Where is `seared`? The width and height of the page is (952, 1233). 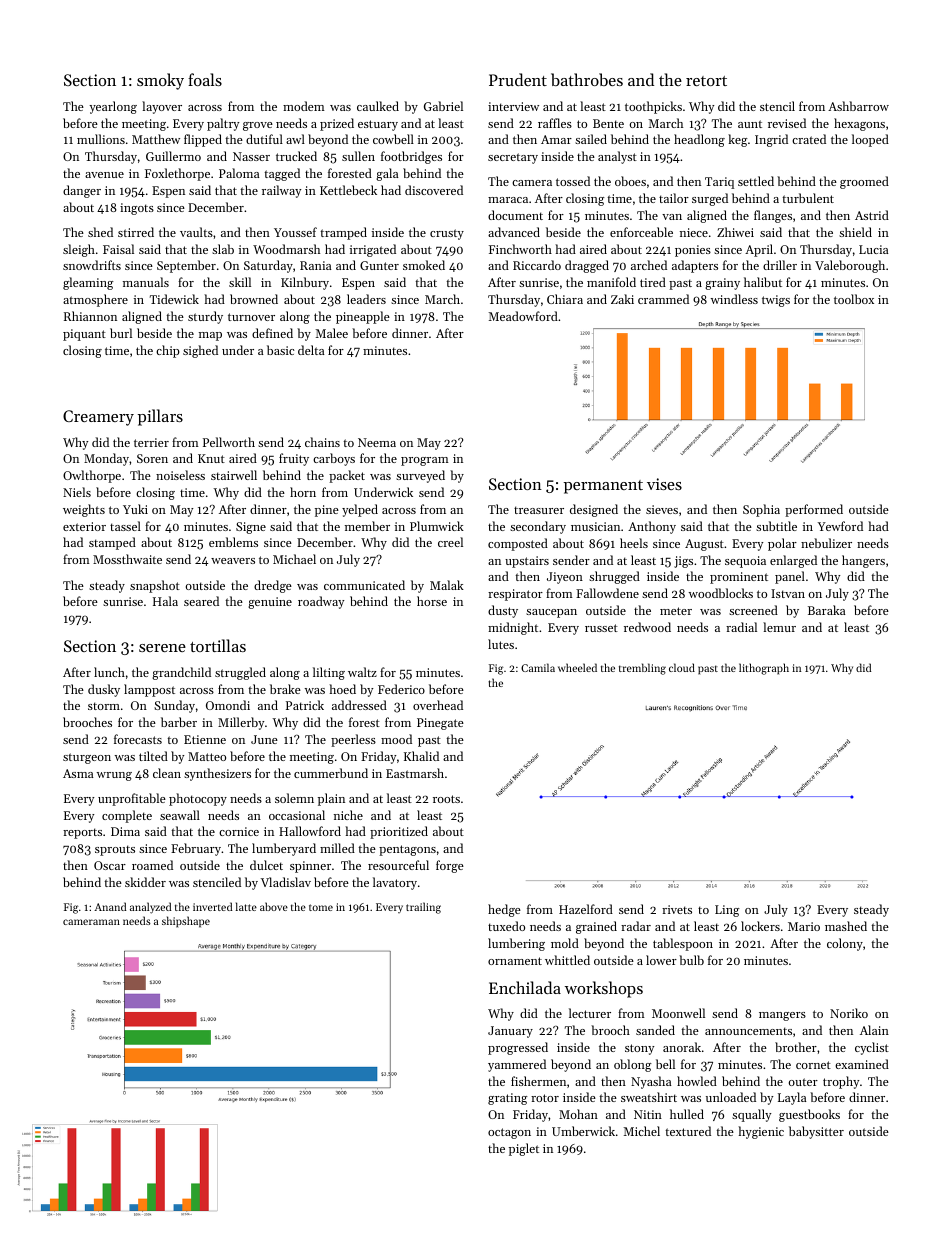
seared is located at coordinates (201, 601).
